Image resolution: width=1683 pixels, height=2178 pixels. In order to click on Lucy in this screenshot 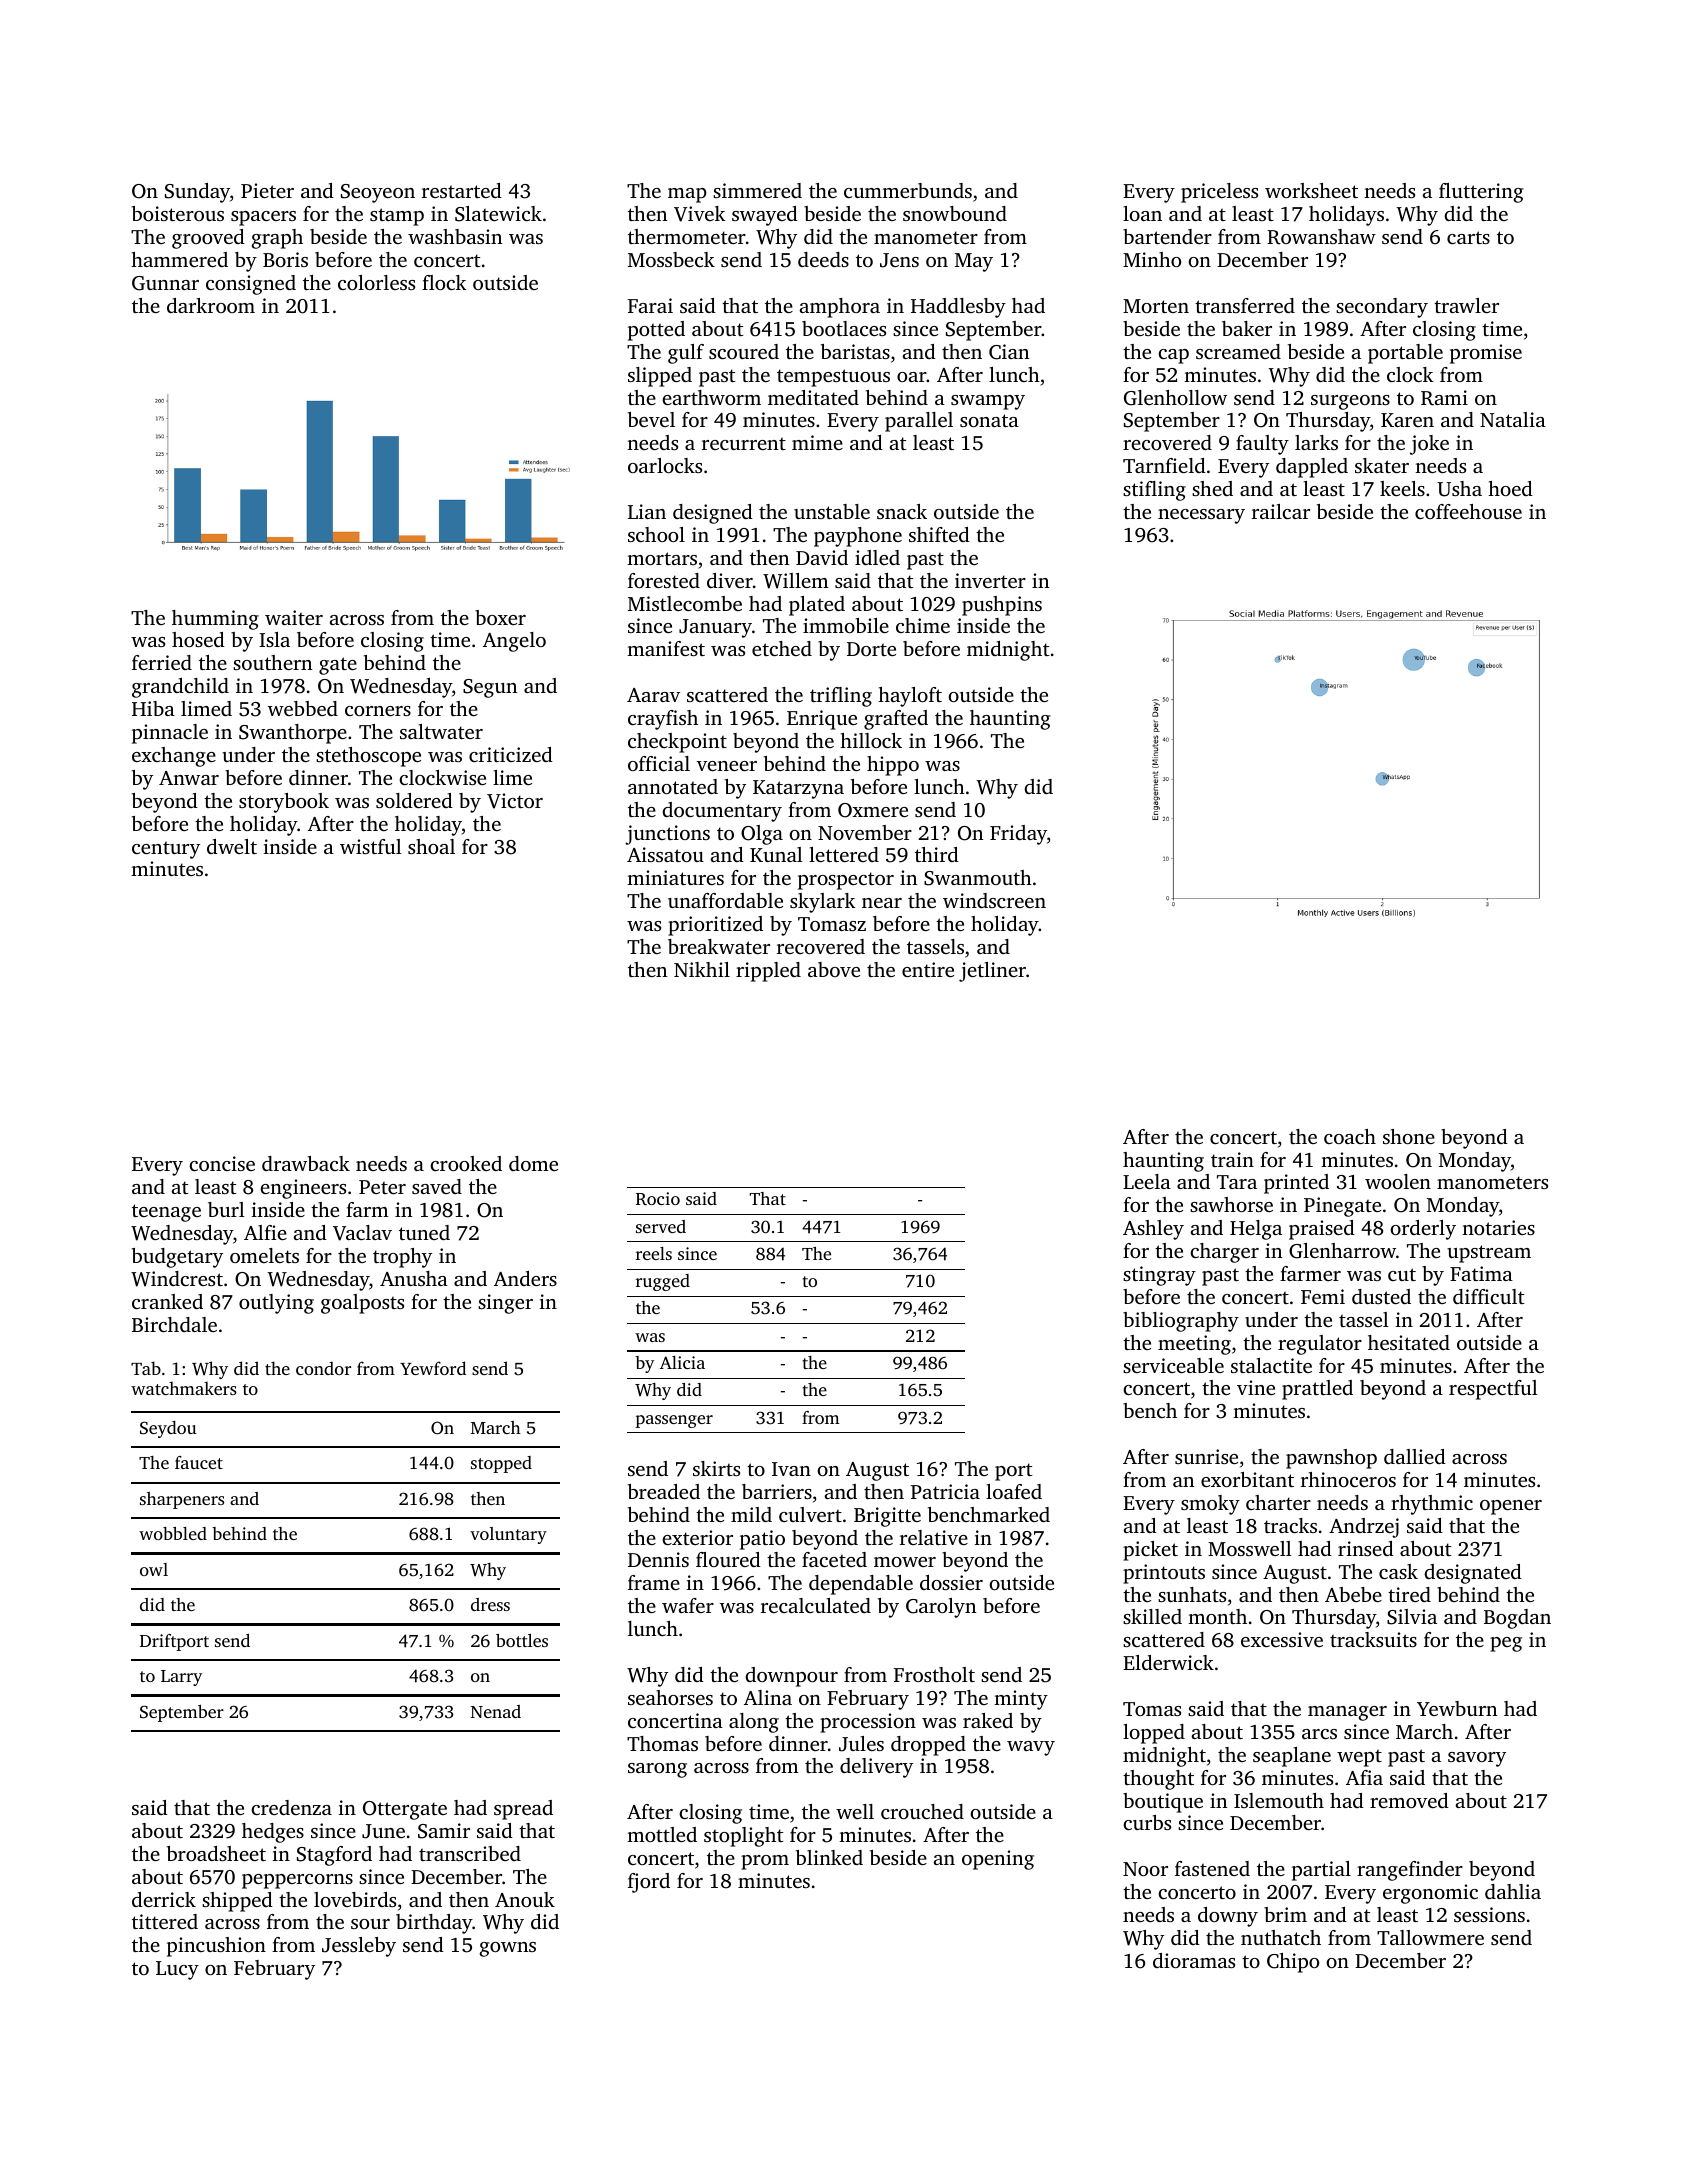, I will do `click(177, 1970)`.
